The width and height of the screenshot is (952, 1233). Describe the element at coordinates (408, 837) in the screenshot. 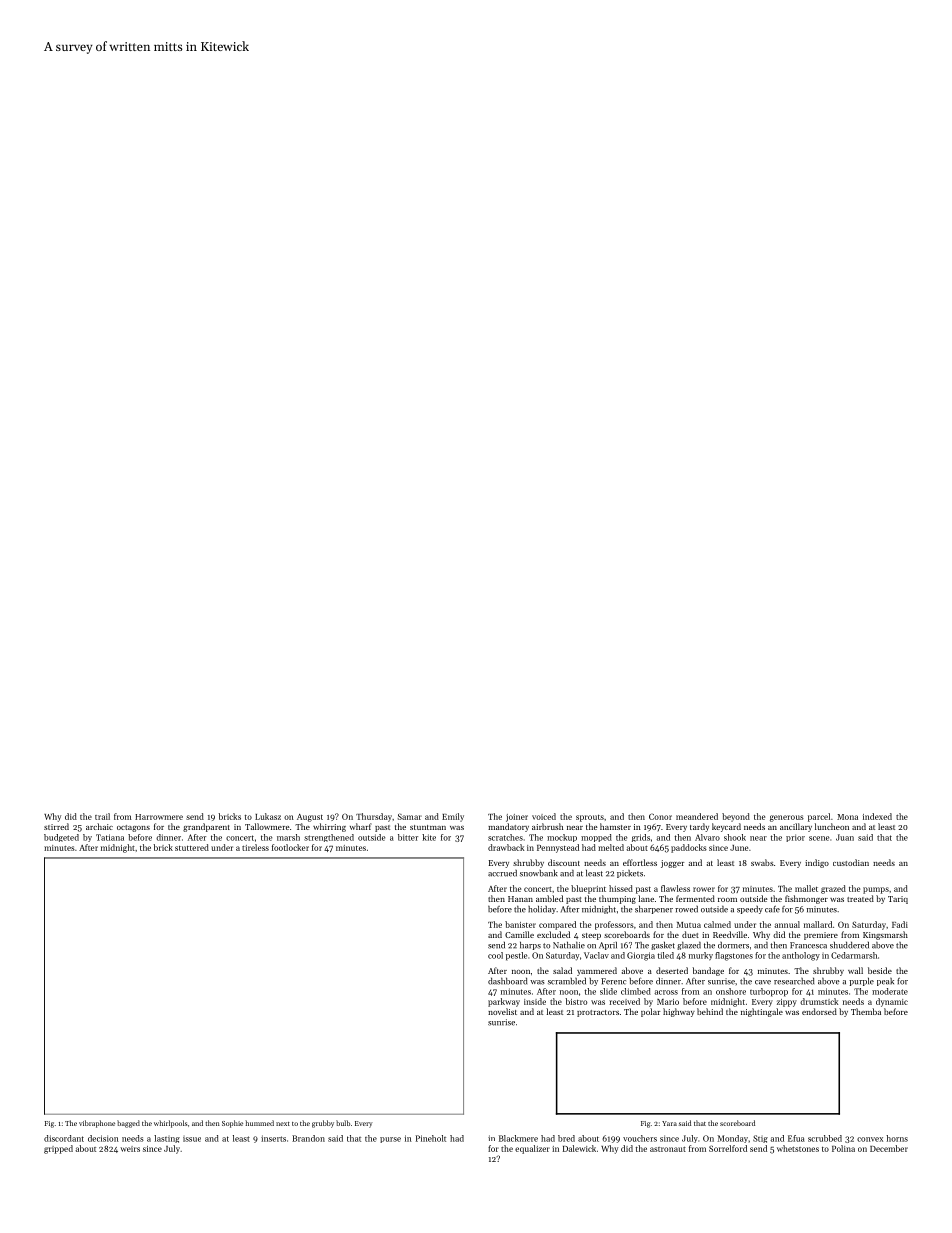

I see `bitter` at that location.
